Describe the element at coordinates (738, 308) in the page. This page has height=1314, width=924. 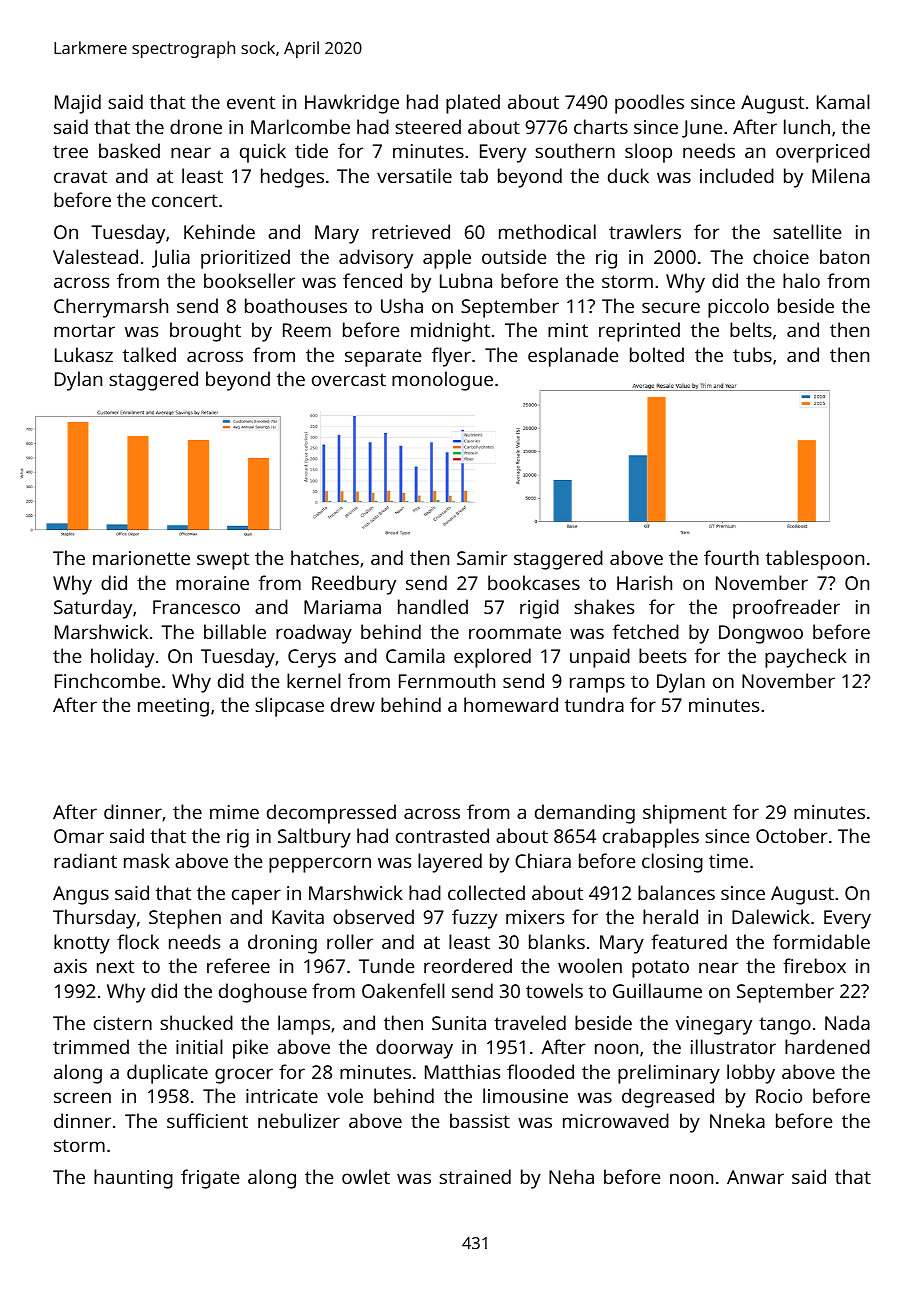
I see `piccolo` at that location.
